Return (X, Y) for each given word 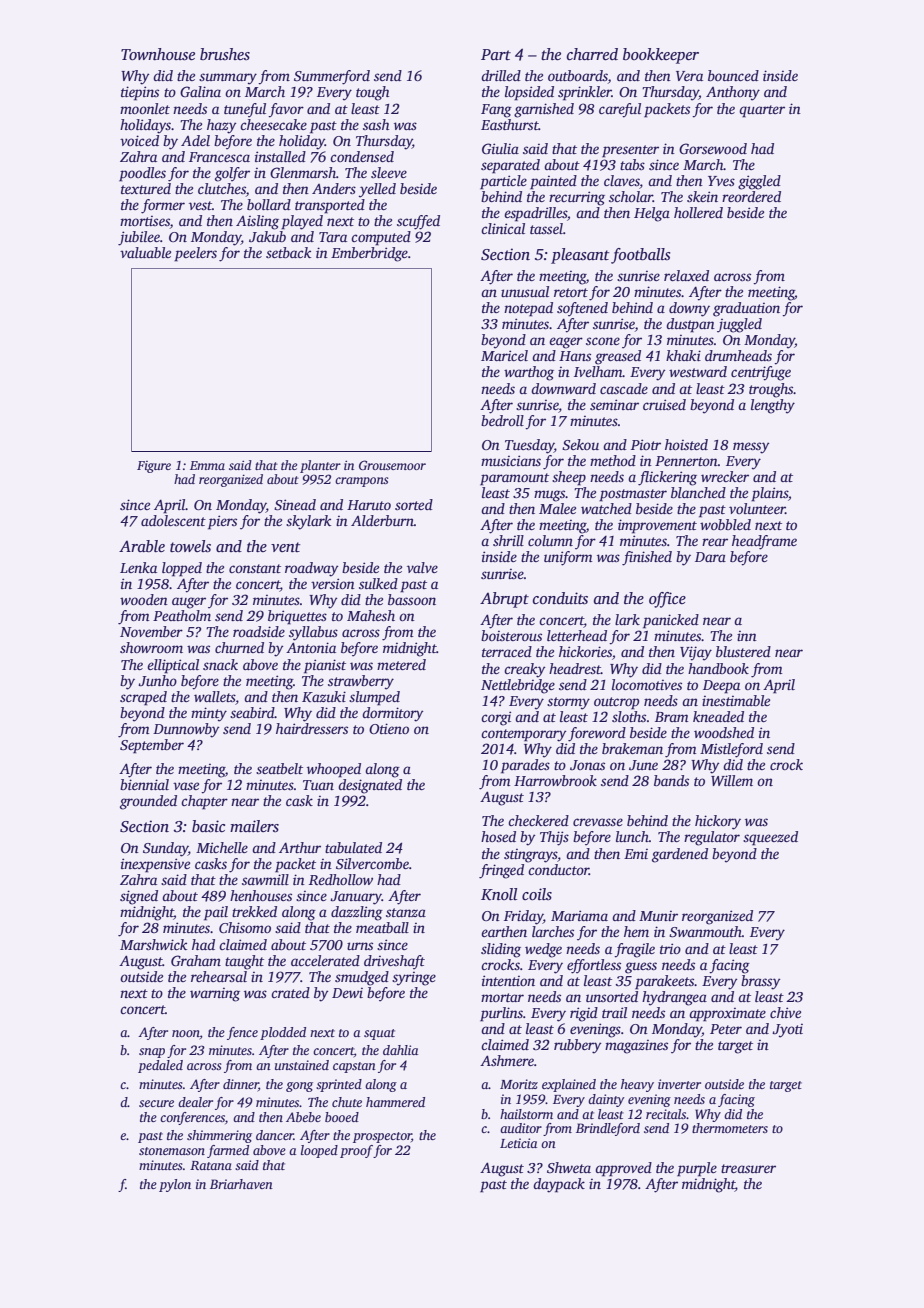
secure (156, 1103)
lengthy (773, 406)
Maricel (504, 355)
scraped (143, 698)
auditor (521, 1128)
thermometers (730, 1128)
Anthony (733, 93)
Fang (496, 111)
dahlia (400, 1050)
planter (320, 466)
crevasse (598, 822)
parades (525, 766)
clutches (222, 190)
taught (244, 962)
